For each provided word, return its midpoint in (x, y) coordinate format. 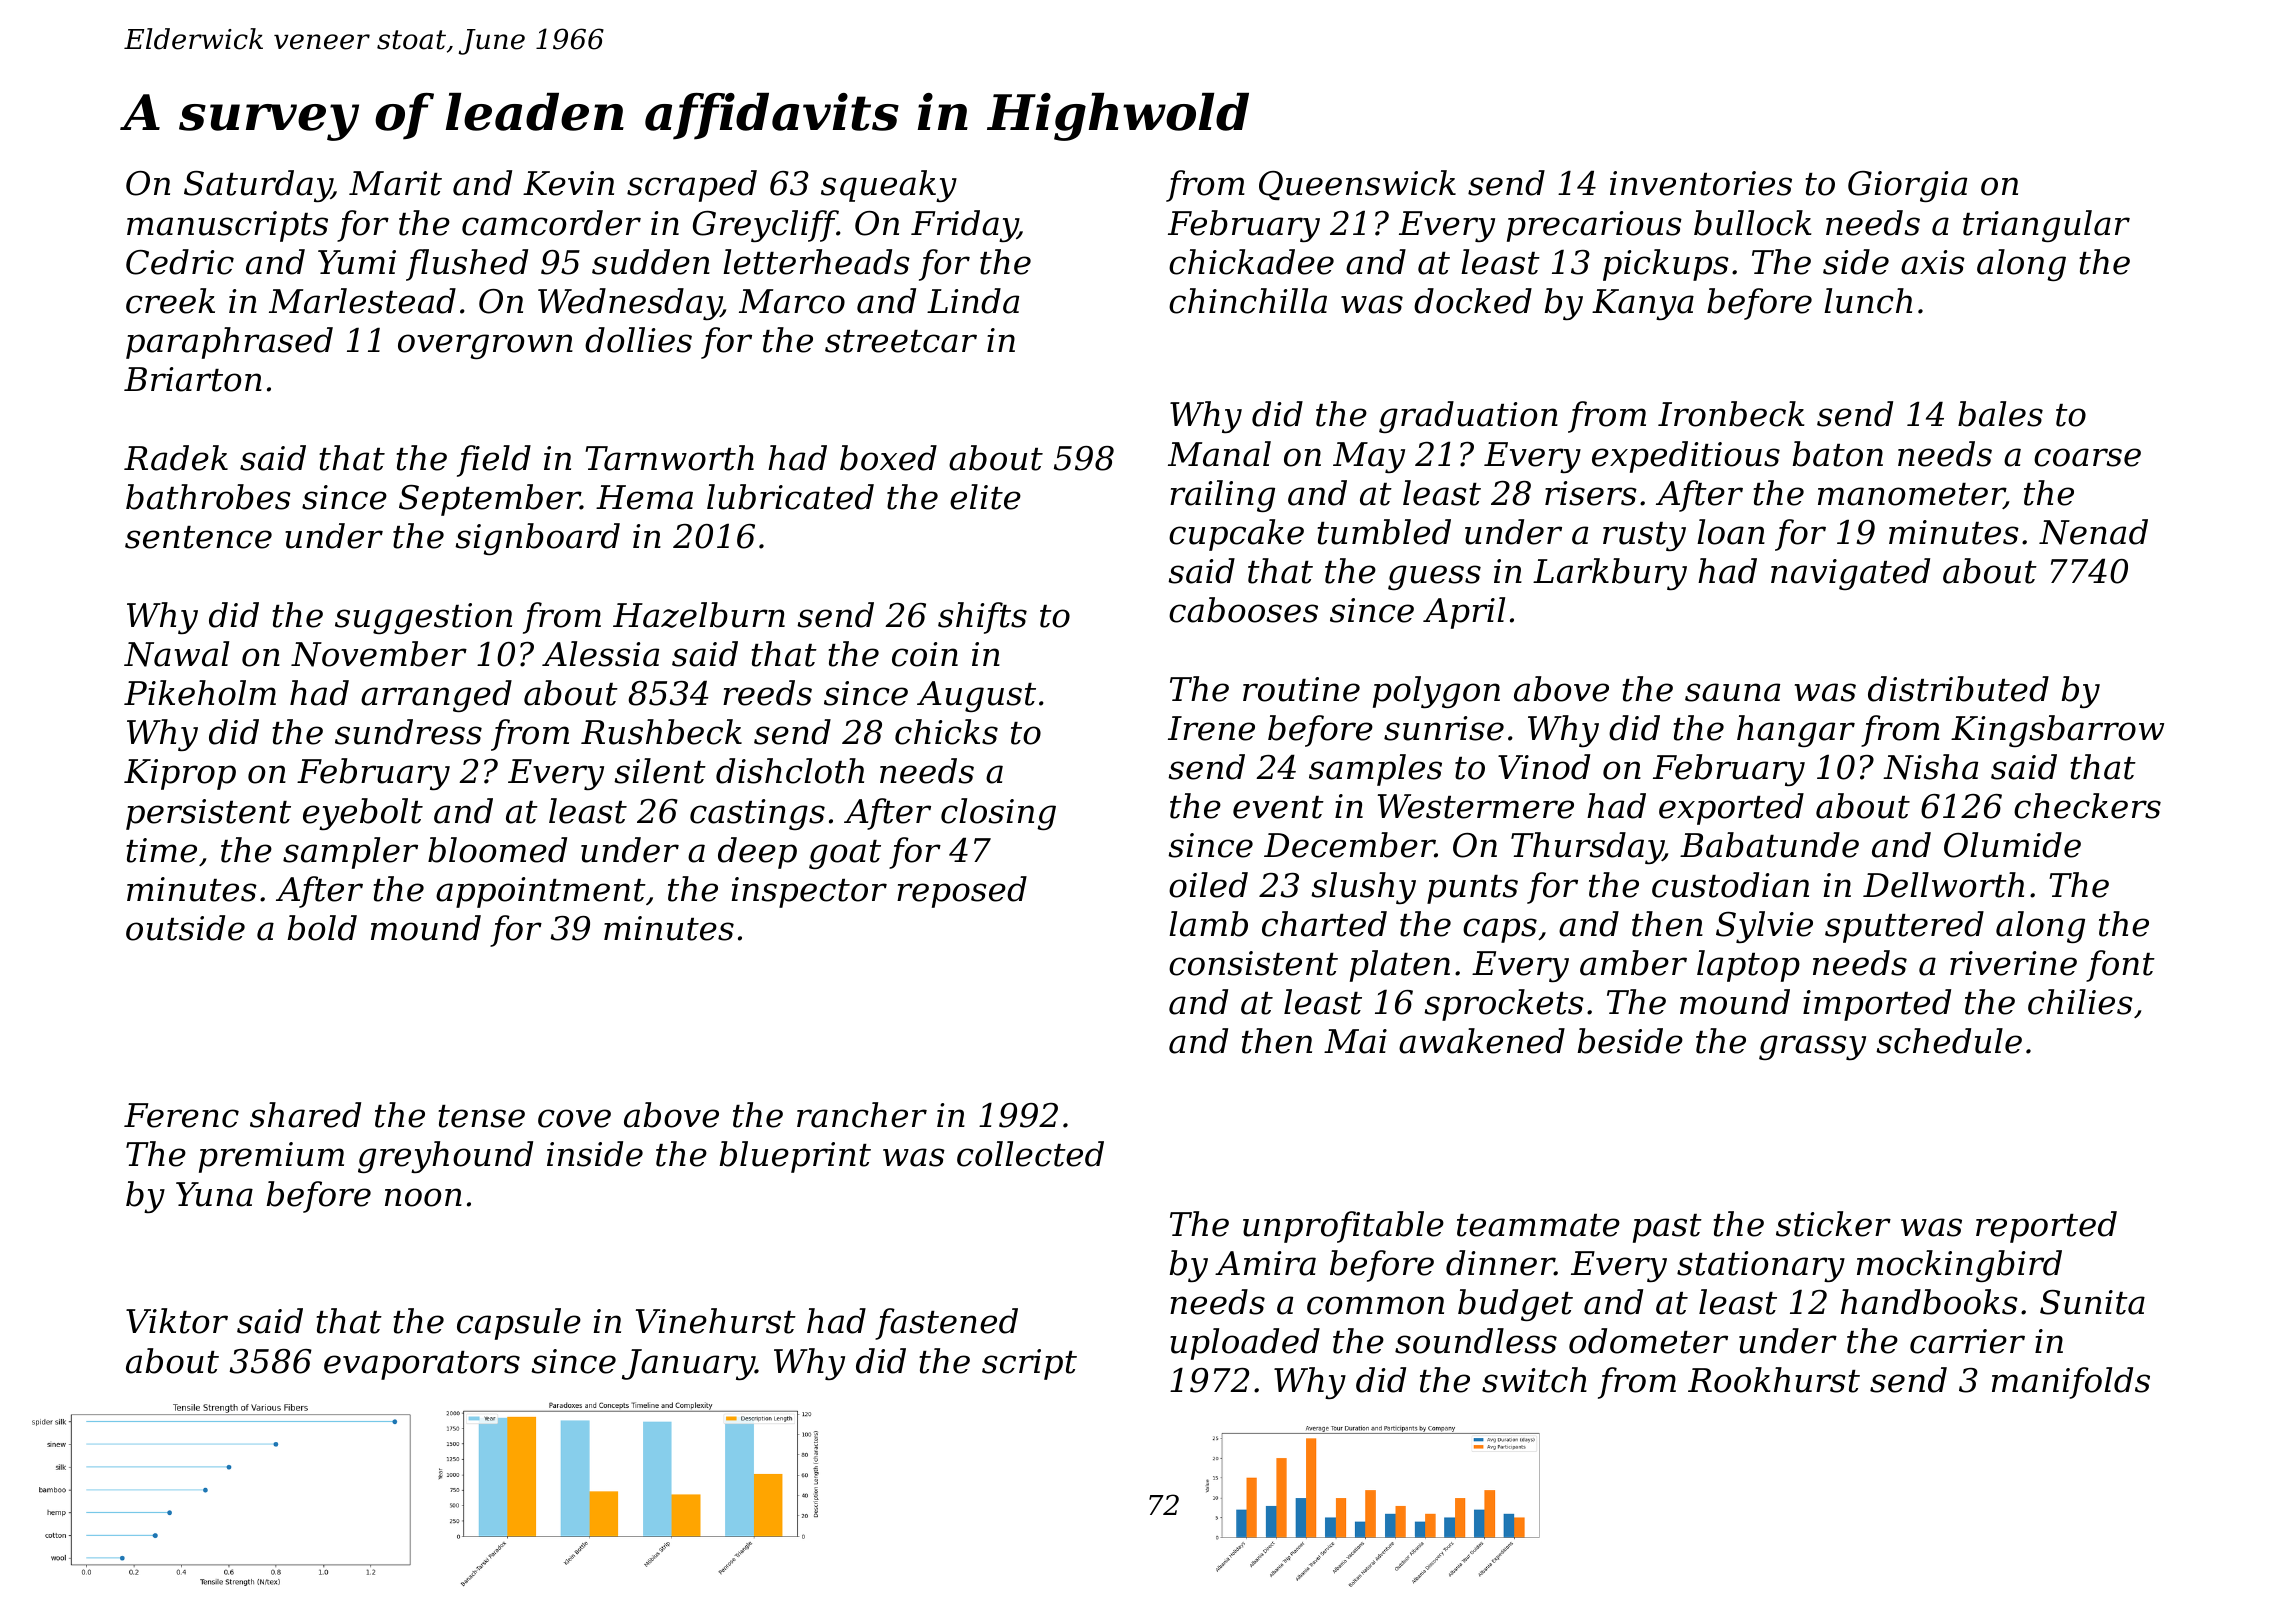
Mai (1355, 1041)
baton (1838, 454)
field (494, 461)
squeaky (889, 186)
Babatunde (1769, 845)
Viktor (177, 1321)
